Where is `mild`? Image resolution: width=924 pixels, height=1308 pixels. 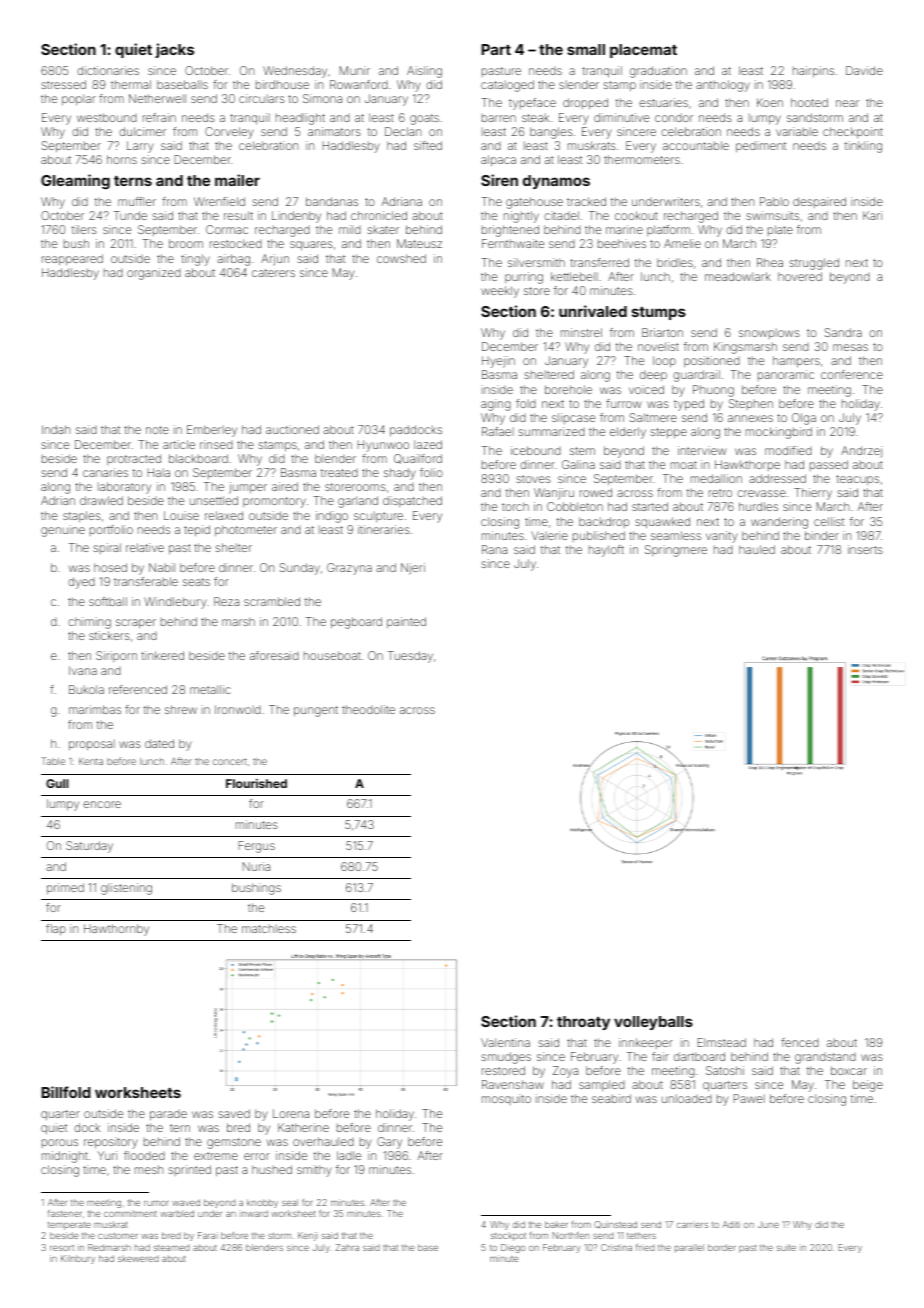 mild is located at coordinates (350, 229).
